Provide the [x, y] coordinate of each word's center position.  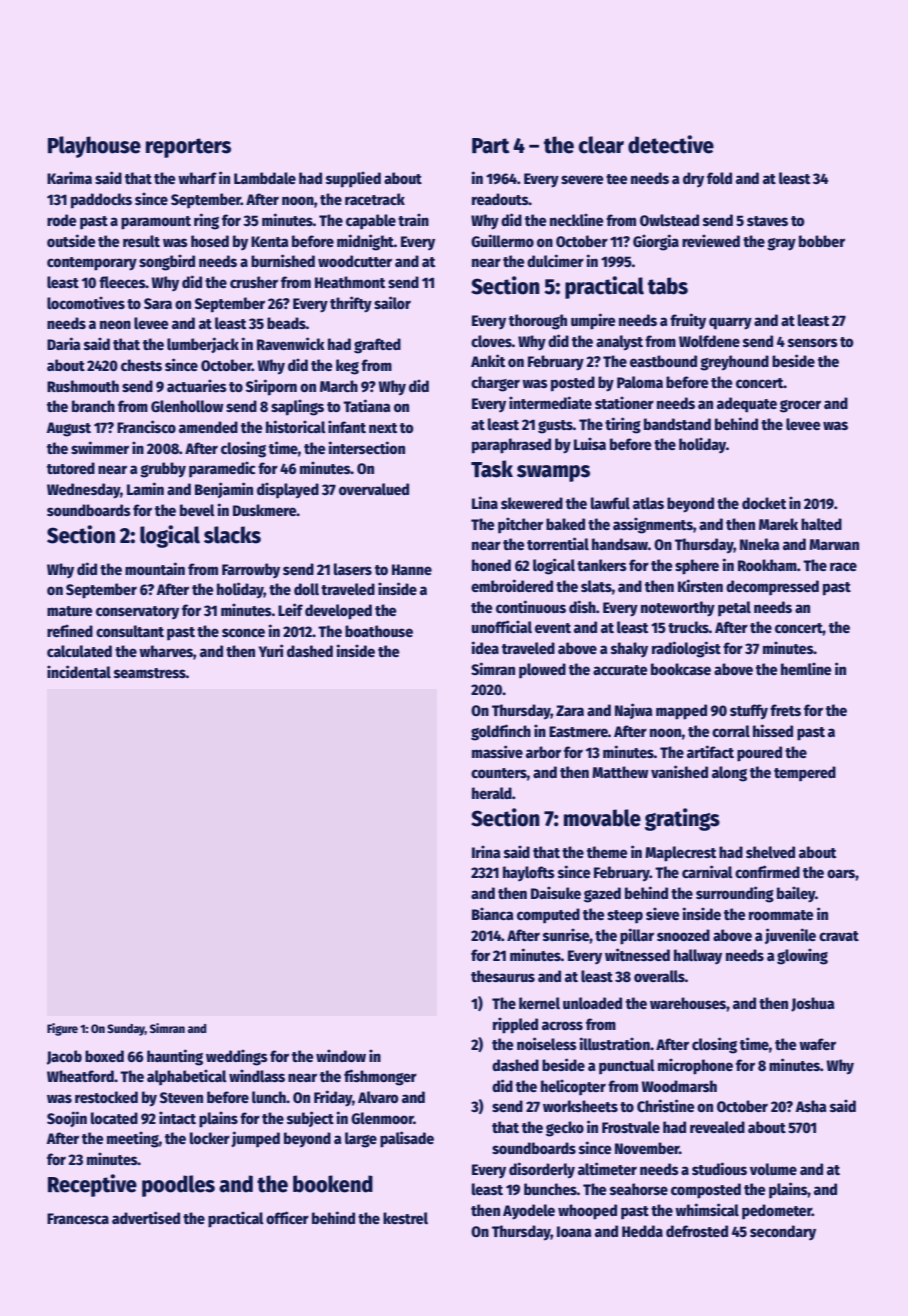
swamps [553, 473]
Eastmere [578, 731]
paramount [156, 223]
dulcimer [555, 260]
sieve [663, 913]
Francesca [78, 1218]
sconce [243, 632]
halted [821, 524]
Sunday [126, 1030]
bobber [822, 241]
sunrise [566, 934]
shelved [770, 852]
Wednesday [83, 491]
